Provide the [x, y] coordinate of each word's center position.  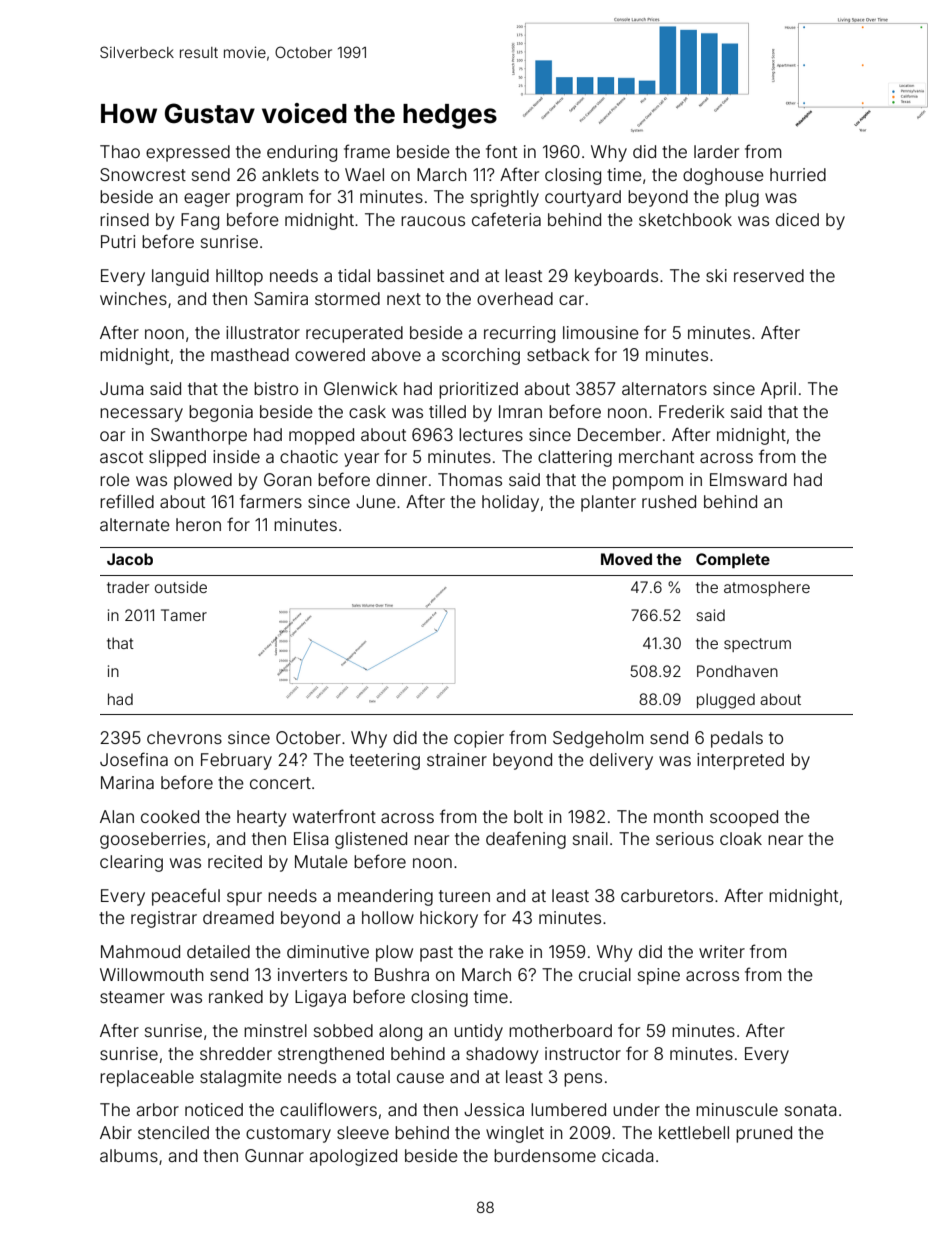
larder [716, 151]
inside [236, 456]
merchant [656, 456]
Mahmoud [140, 951]
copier [479, 739]
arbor [157, 1109]
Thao [120, 151]
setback [558, 354]
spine [659, 976]
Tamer [184, 615]
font [501, 151]
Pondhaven [737, 671]
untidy [478, 1032]
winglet [515, 1134]
